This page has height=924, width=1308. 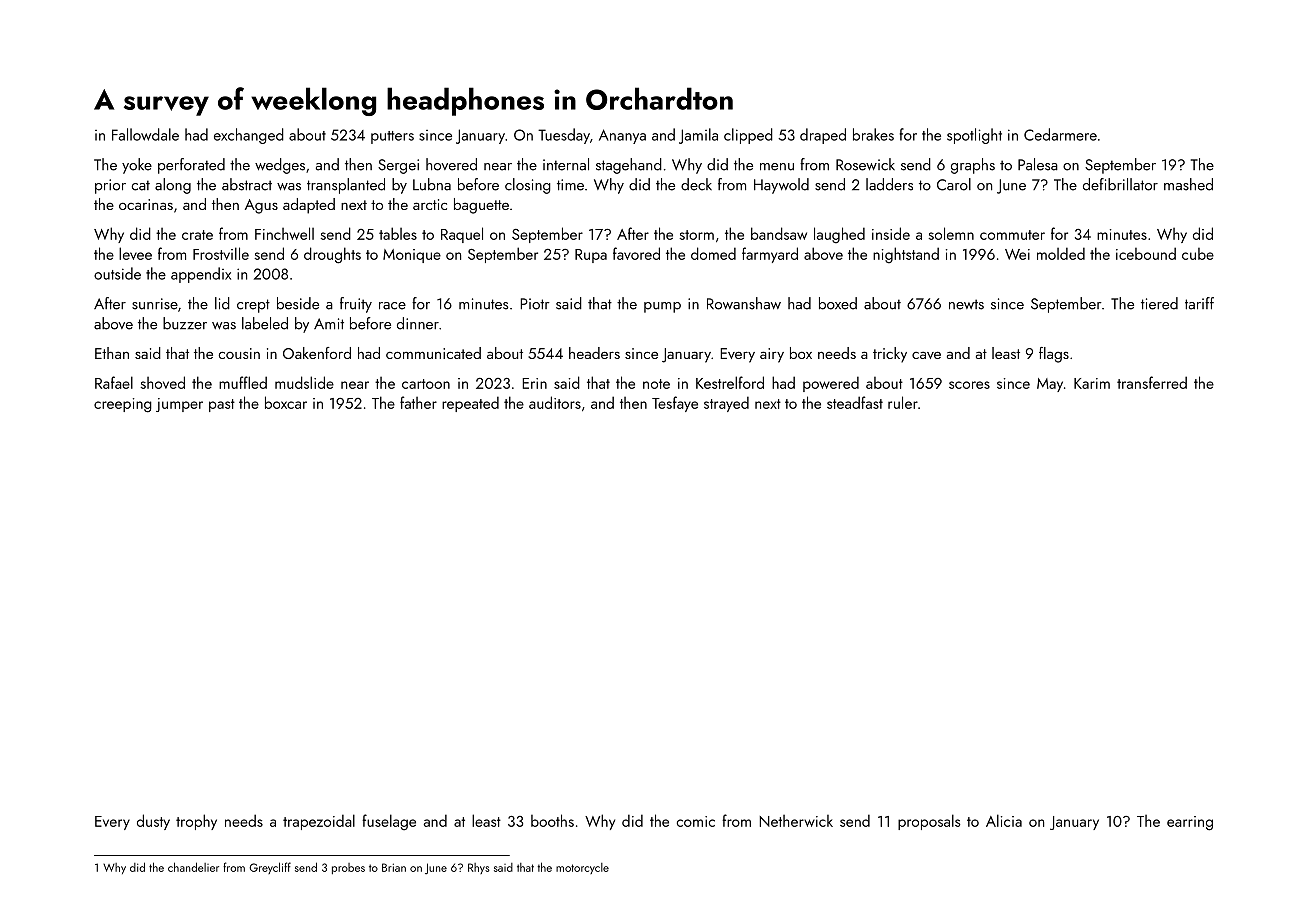 I want to click on past, so click(x=222, y=405).
